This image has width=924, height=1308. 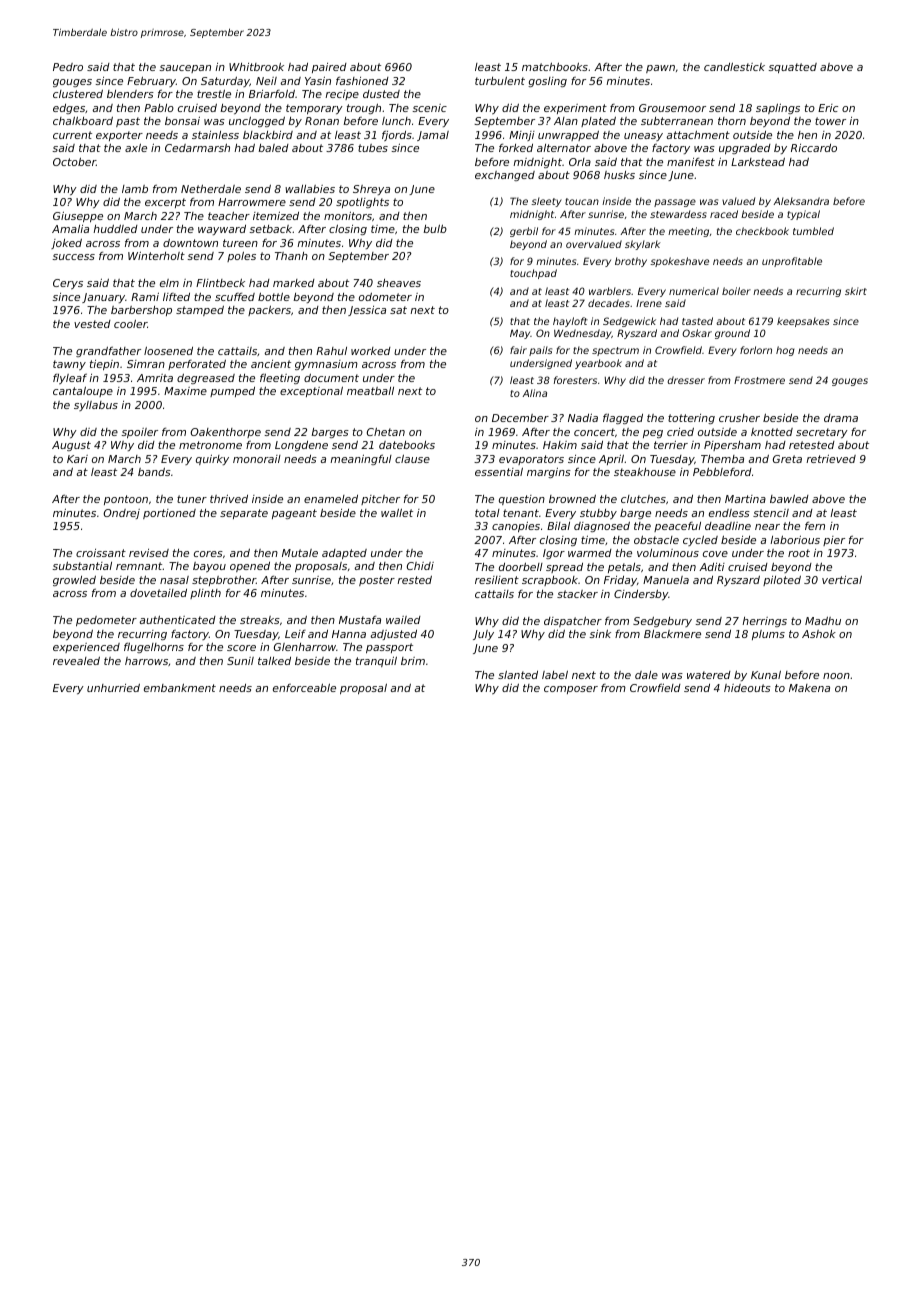 What do you see at coordinates (809, 688) in the image?
I see `Makena` at bounding box center [809, 688].
